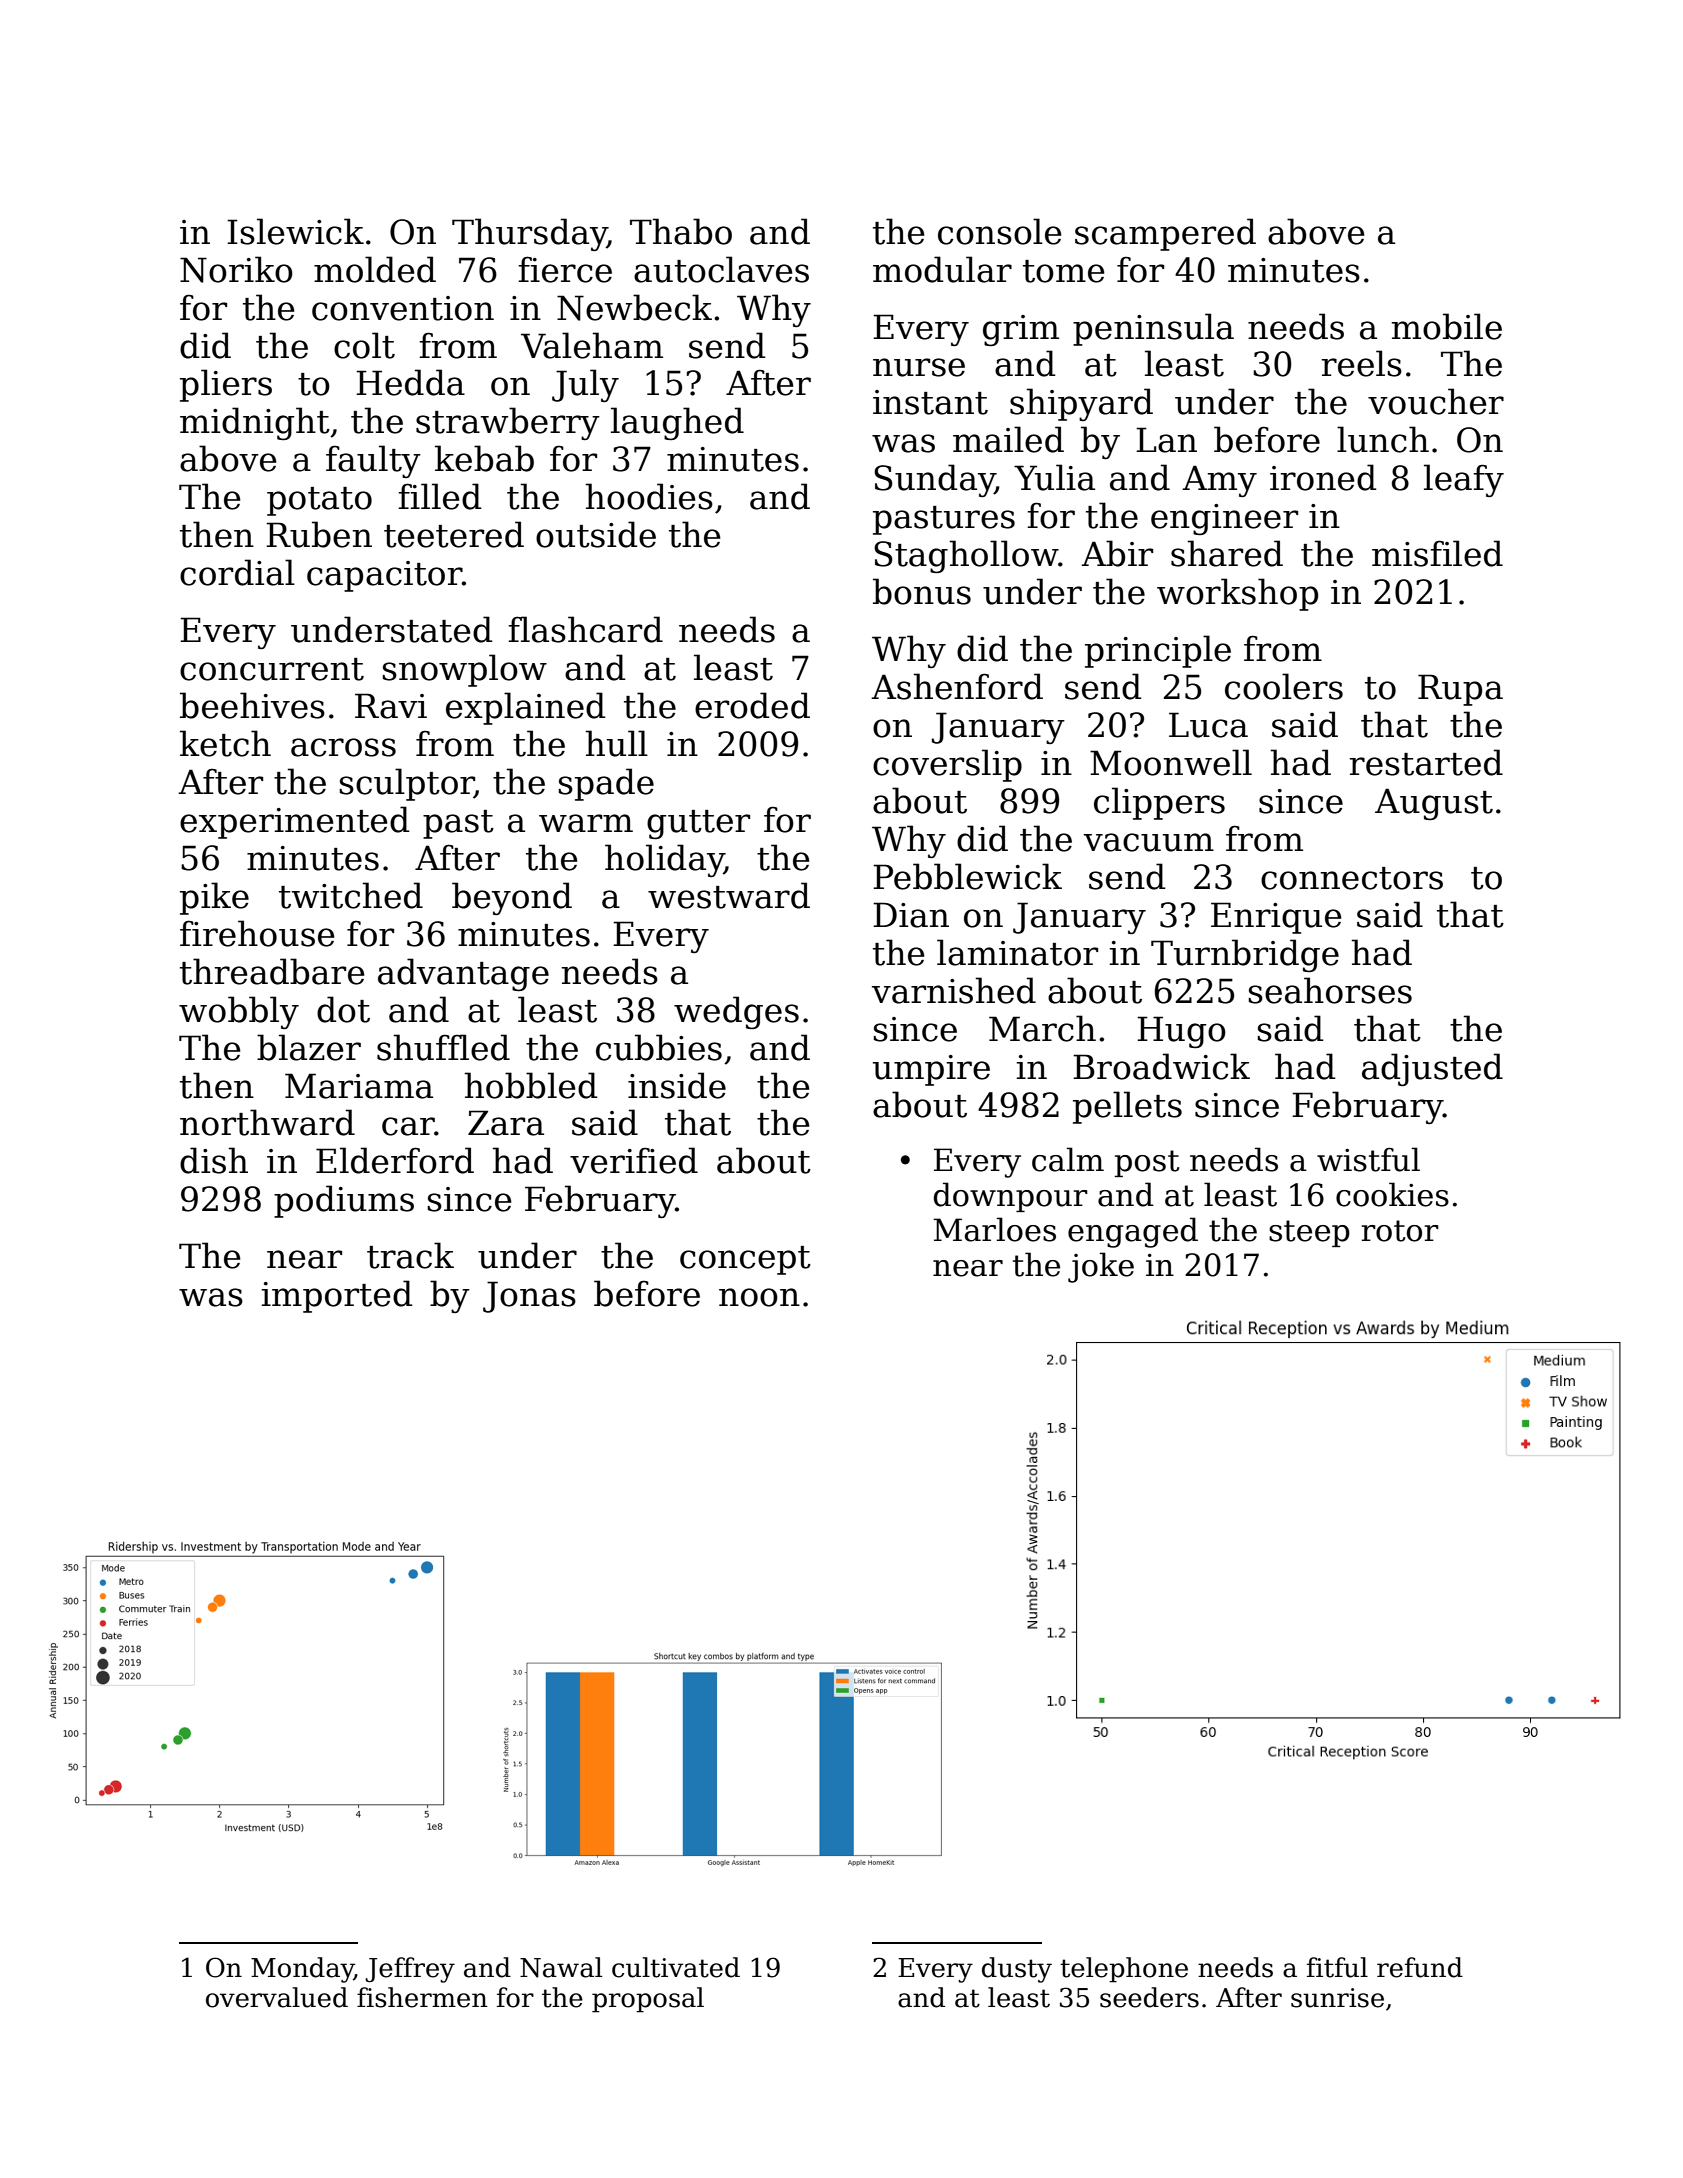 This page has height=2178, width=1683. I want to click on Hugo, so click(1181, 1032).
